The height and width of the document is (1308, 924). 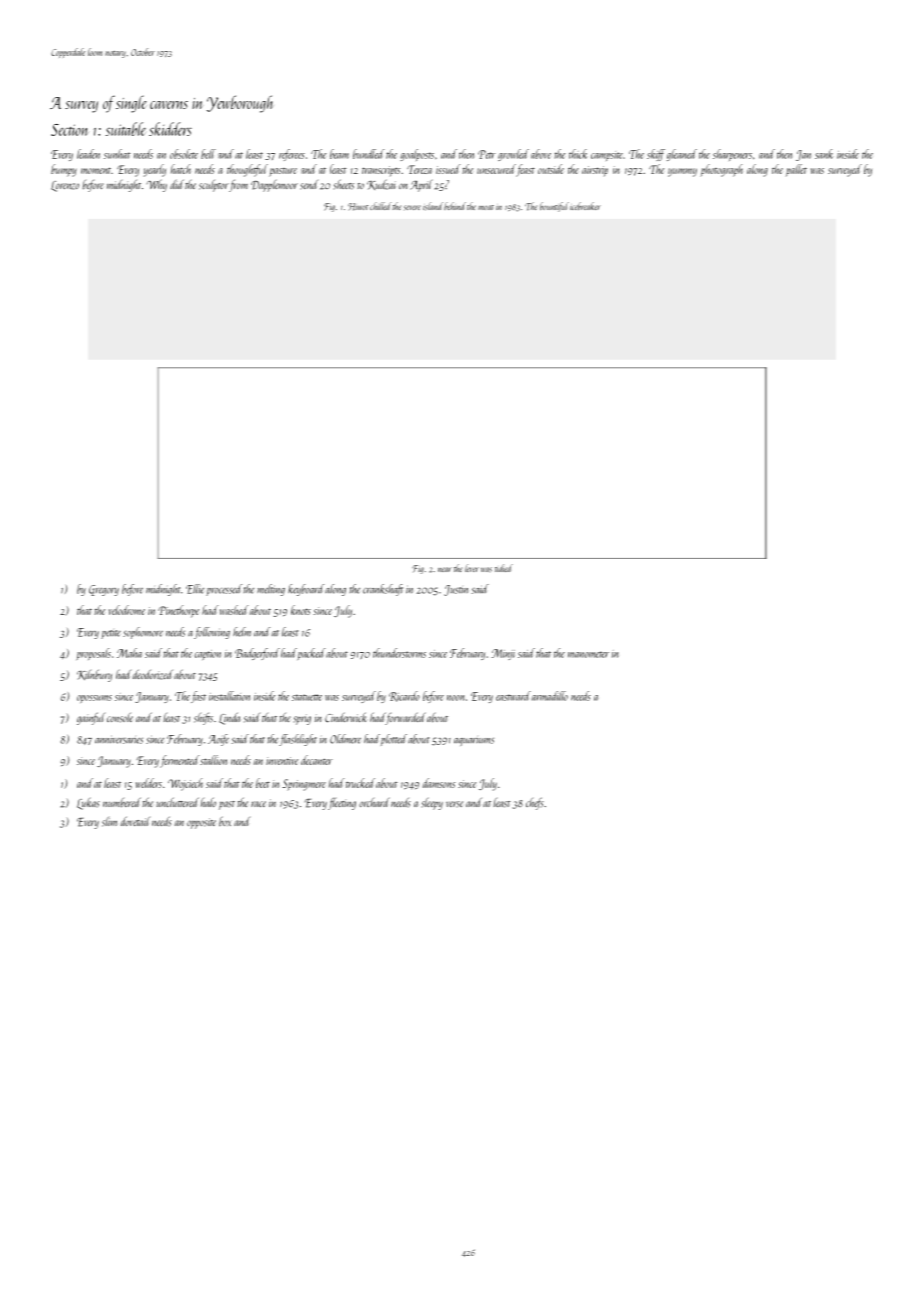 What do you see at coordinates (213, 760) in the document?
I see `stallion` at bounding box center [213, 760].
